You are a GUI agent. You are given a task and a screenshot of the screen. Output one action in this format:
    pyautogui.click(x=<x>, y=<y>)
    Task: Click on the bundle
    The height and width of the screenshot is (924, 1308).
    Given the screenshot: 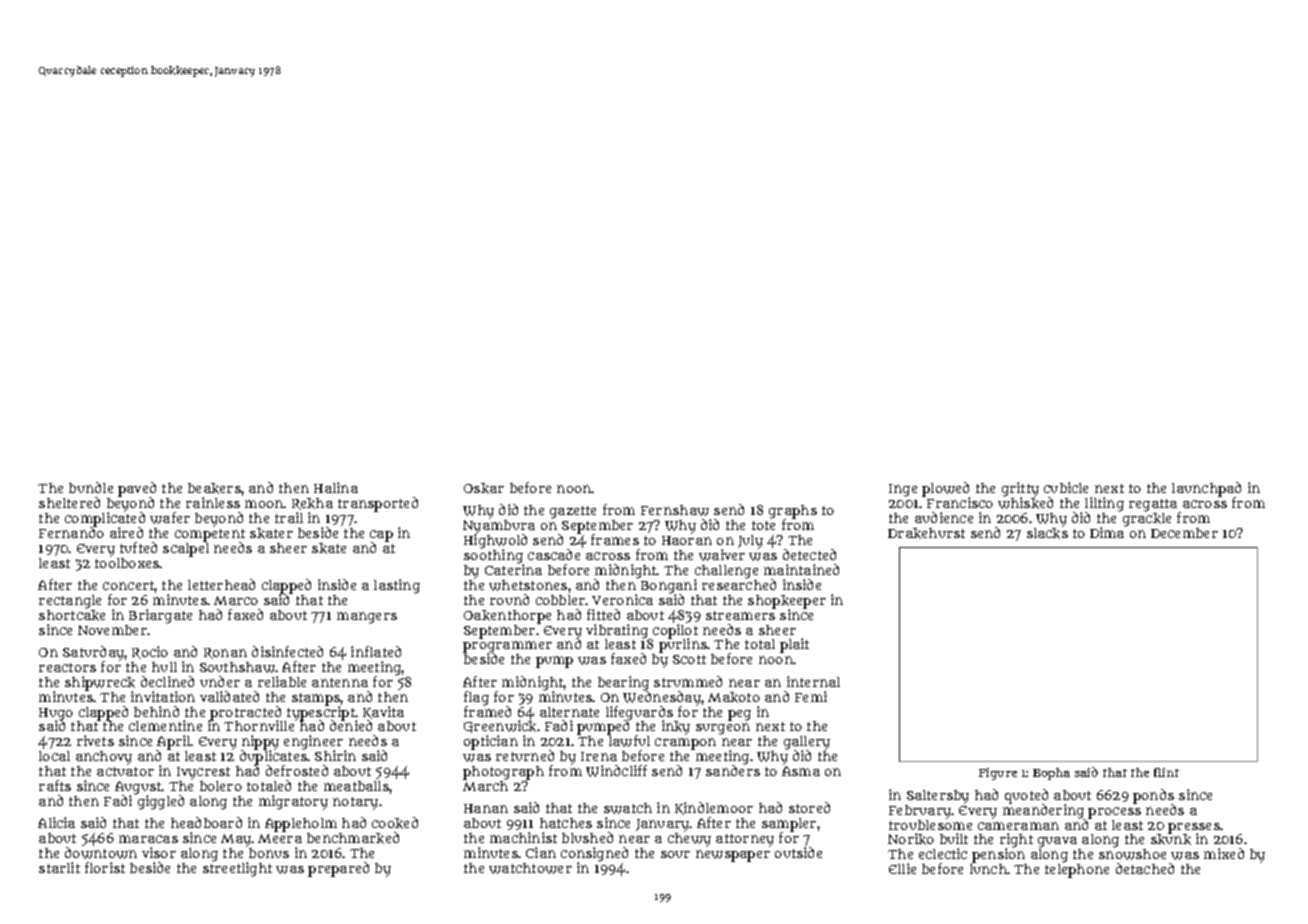 What is the action you would take?
    pyautogui.click(x=91, y=487)
